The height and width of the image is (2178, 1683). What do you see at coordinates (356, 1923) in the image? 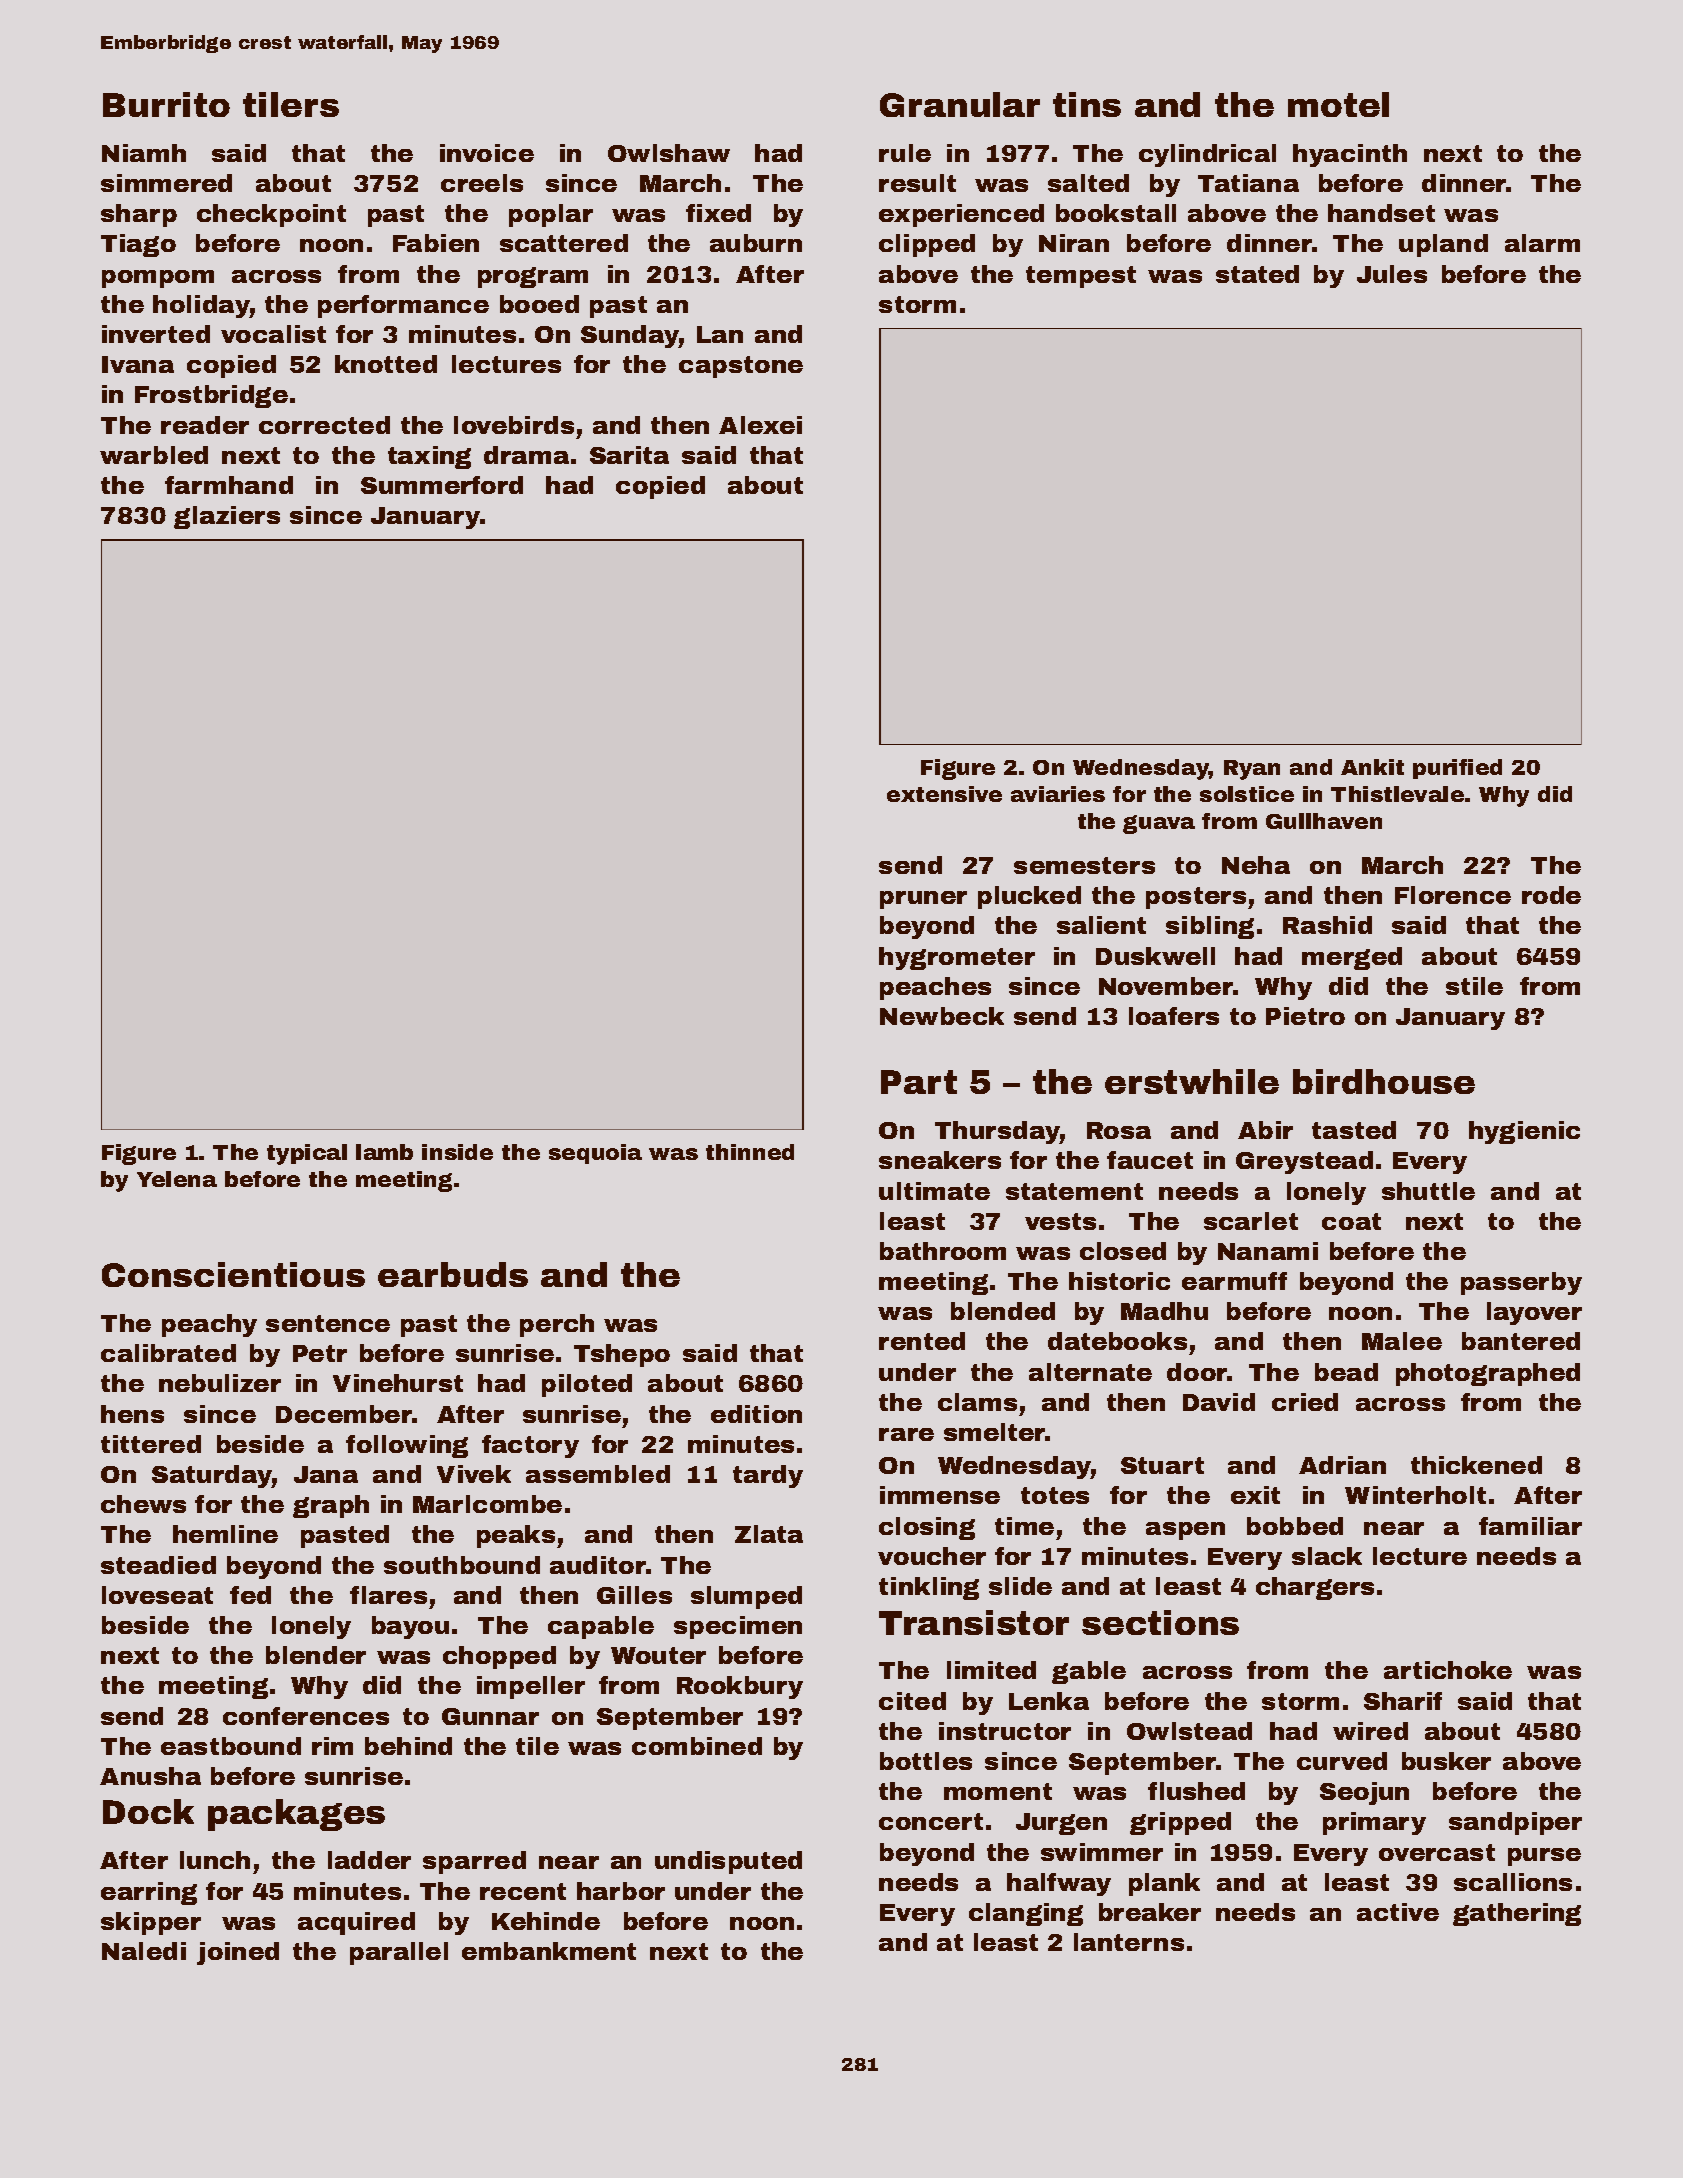
I see `acquired` at bounding box center [356, 1923].
